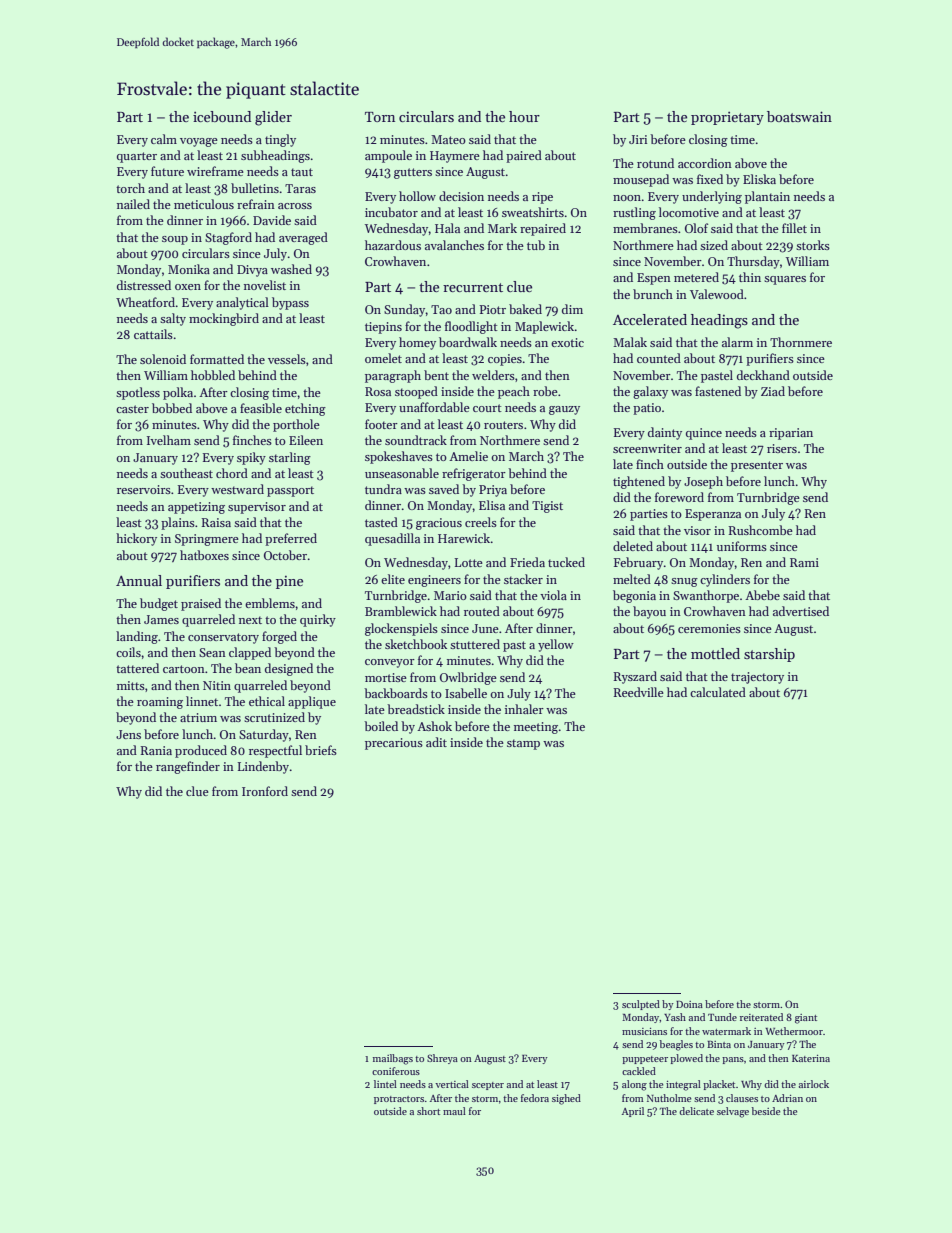 The image size is (952, 1233). I want to click on sculpted, so click(641, 1005).
